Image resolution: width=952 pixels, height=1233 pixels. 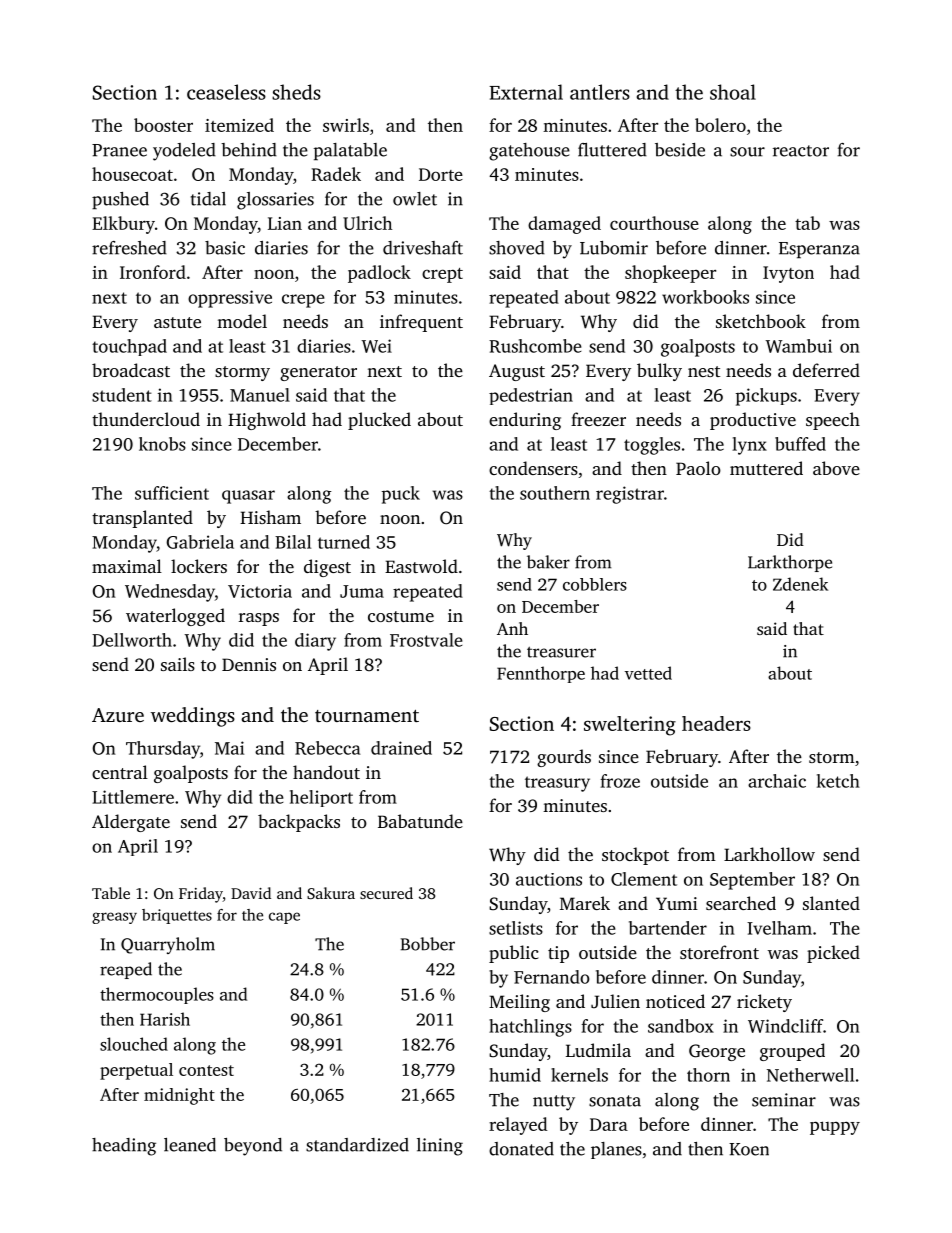 I want to click on shoal, so click(x=733, y=92).
